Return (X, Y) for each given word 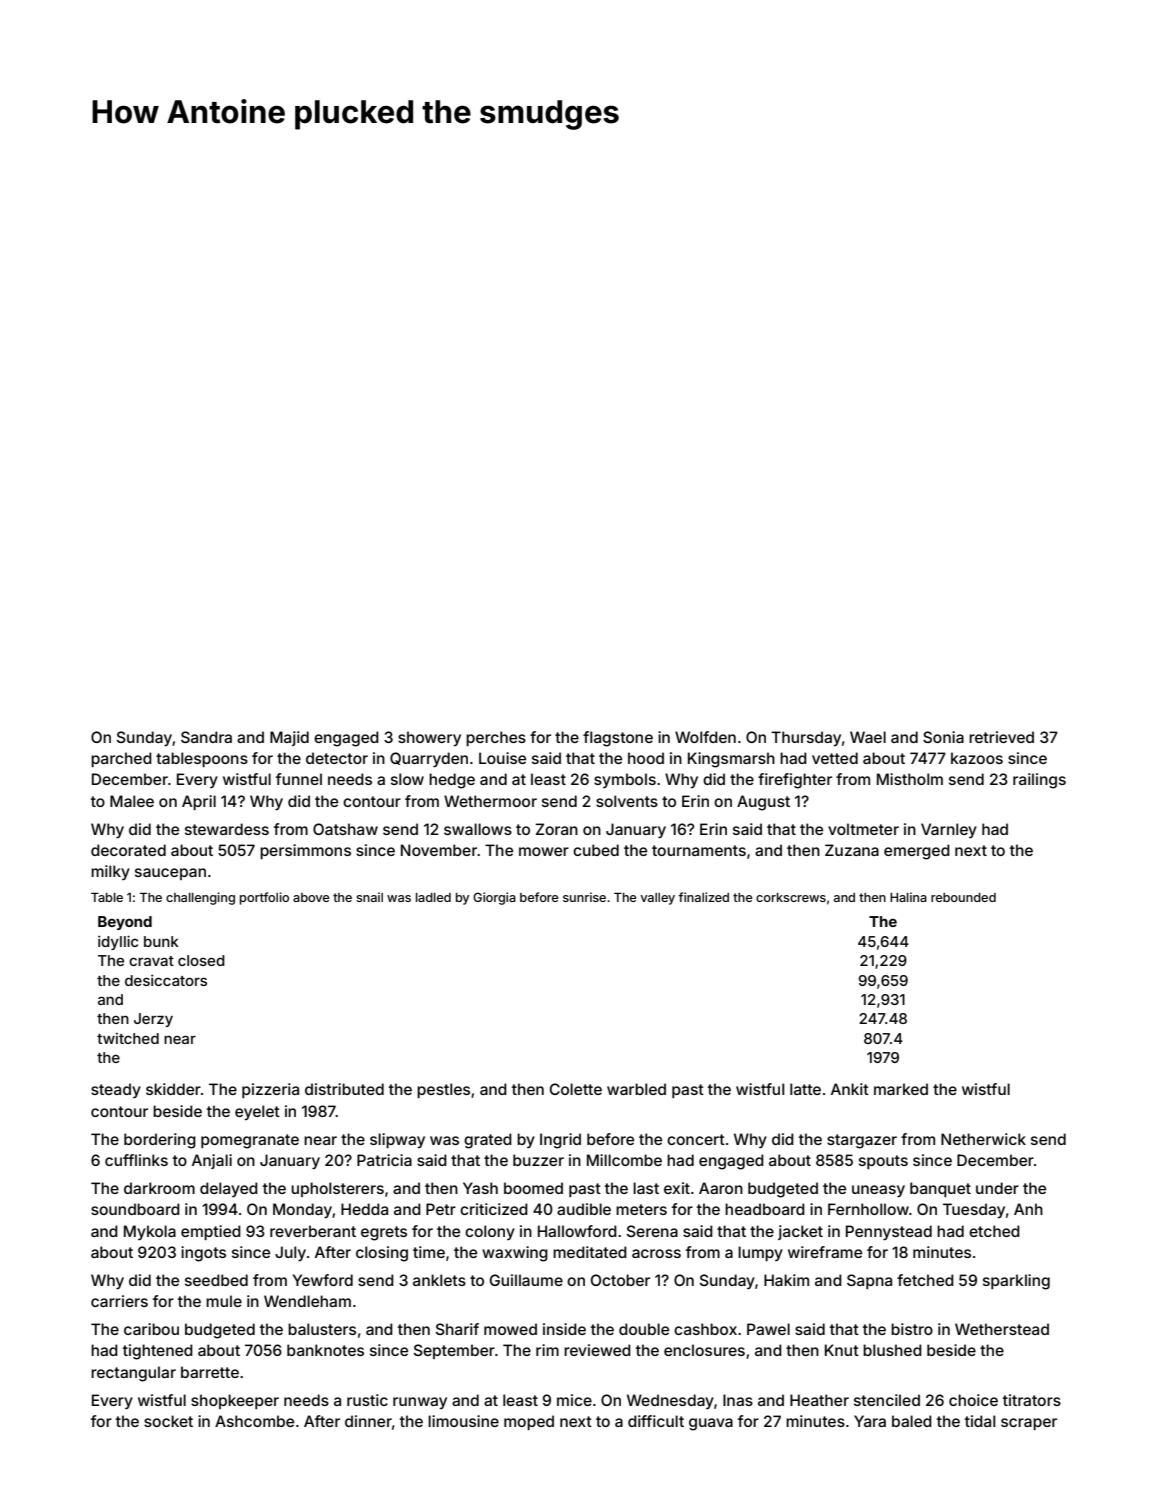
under (997, 1188)
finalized (703, 897)
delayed (229, 1189)
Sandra (206, 737)
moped (529, 1422)
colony (490, 1232)
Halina (908, 897)
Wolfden (705, 737)
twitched (128, 1038)
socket (168, 1421)
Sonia (943, 737)
